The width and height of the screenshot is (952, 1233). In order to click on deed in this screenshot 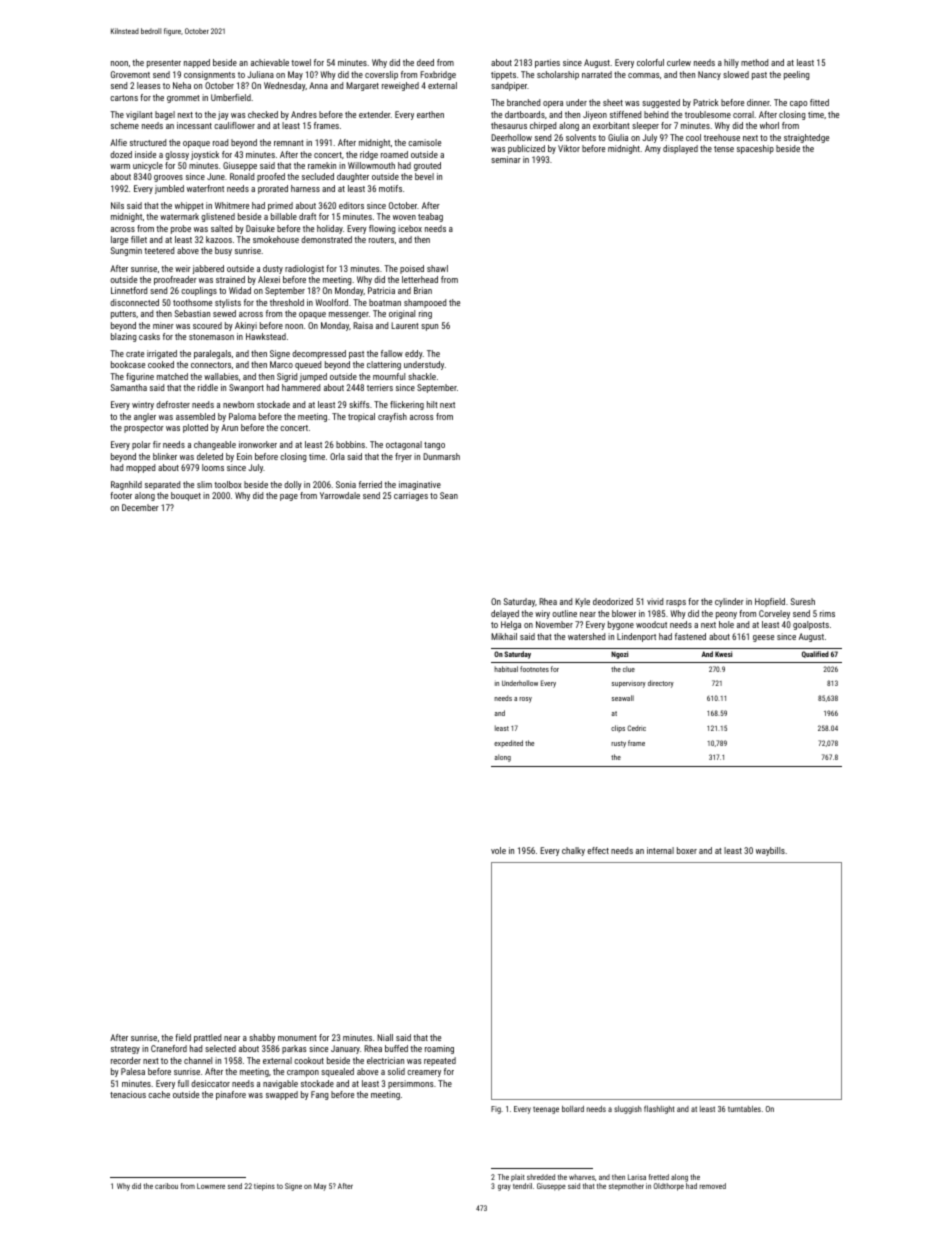, I will do `click(425, 62)`.
